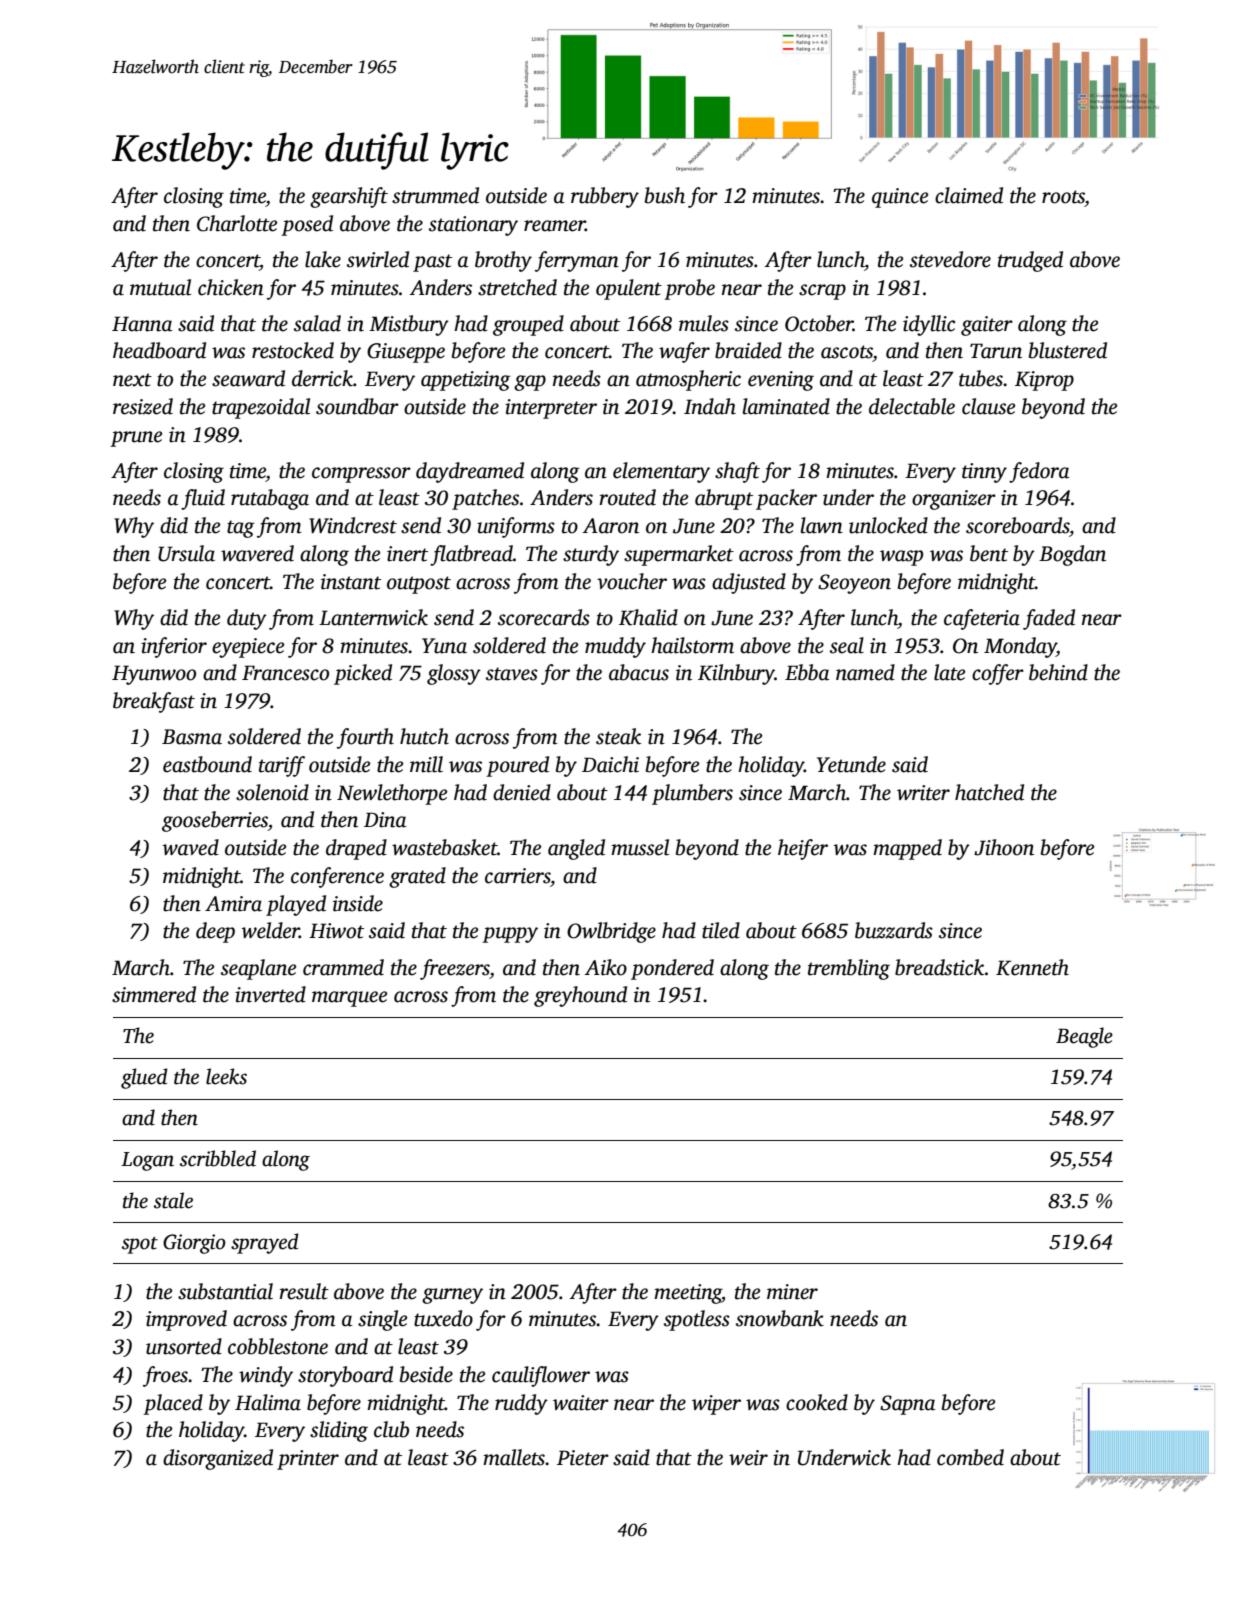 The height and width of the screenshot is (1598, 1235). Describe the element at coordinates (724, 499) in the screenshot. I see `abrupt` at that location.
